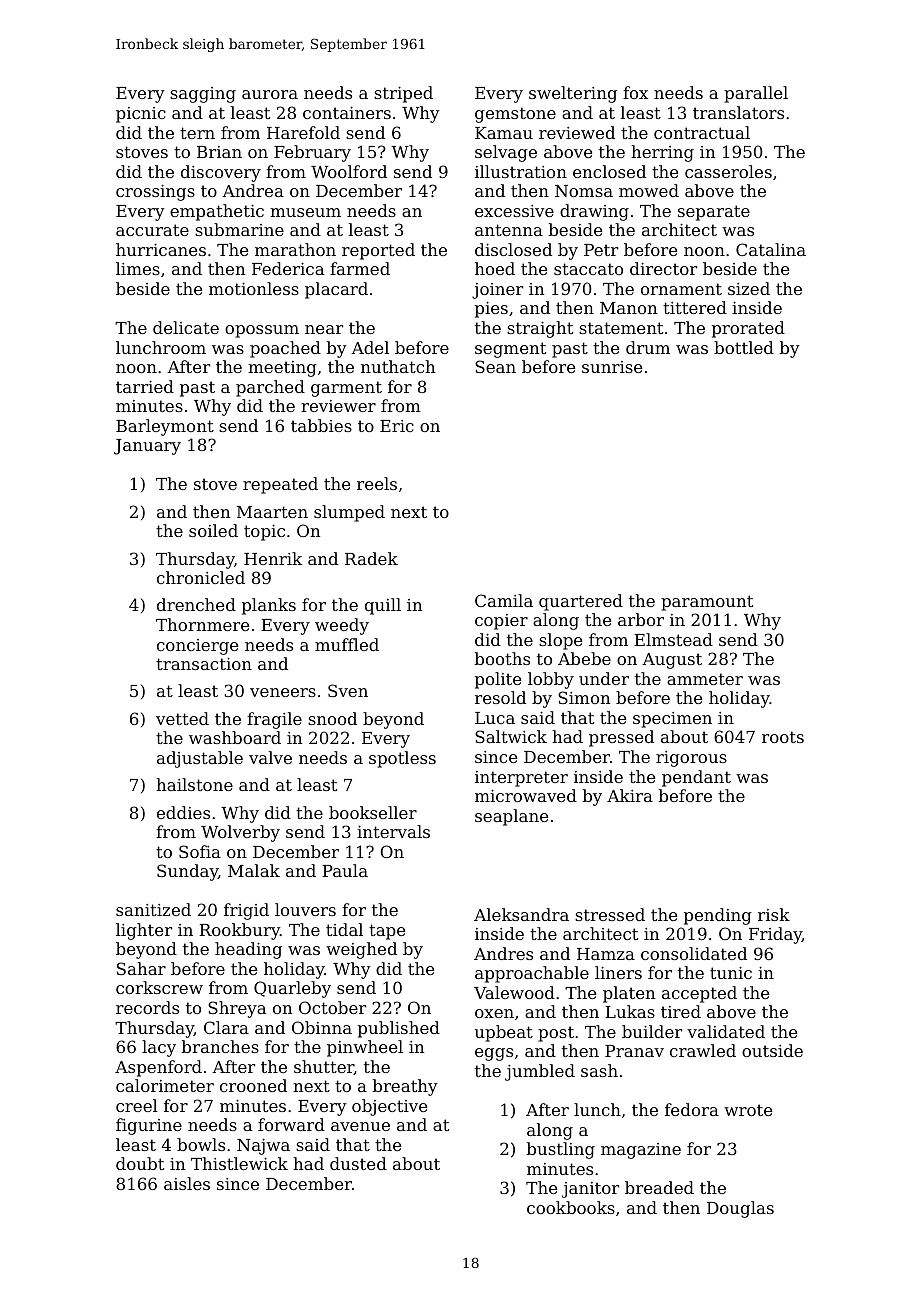 Image resolution: width=924 pixels, height=1308 pixels. I want to click on accepted, so click(699, 994).
